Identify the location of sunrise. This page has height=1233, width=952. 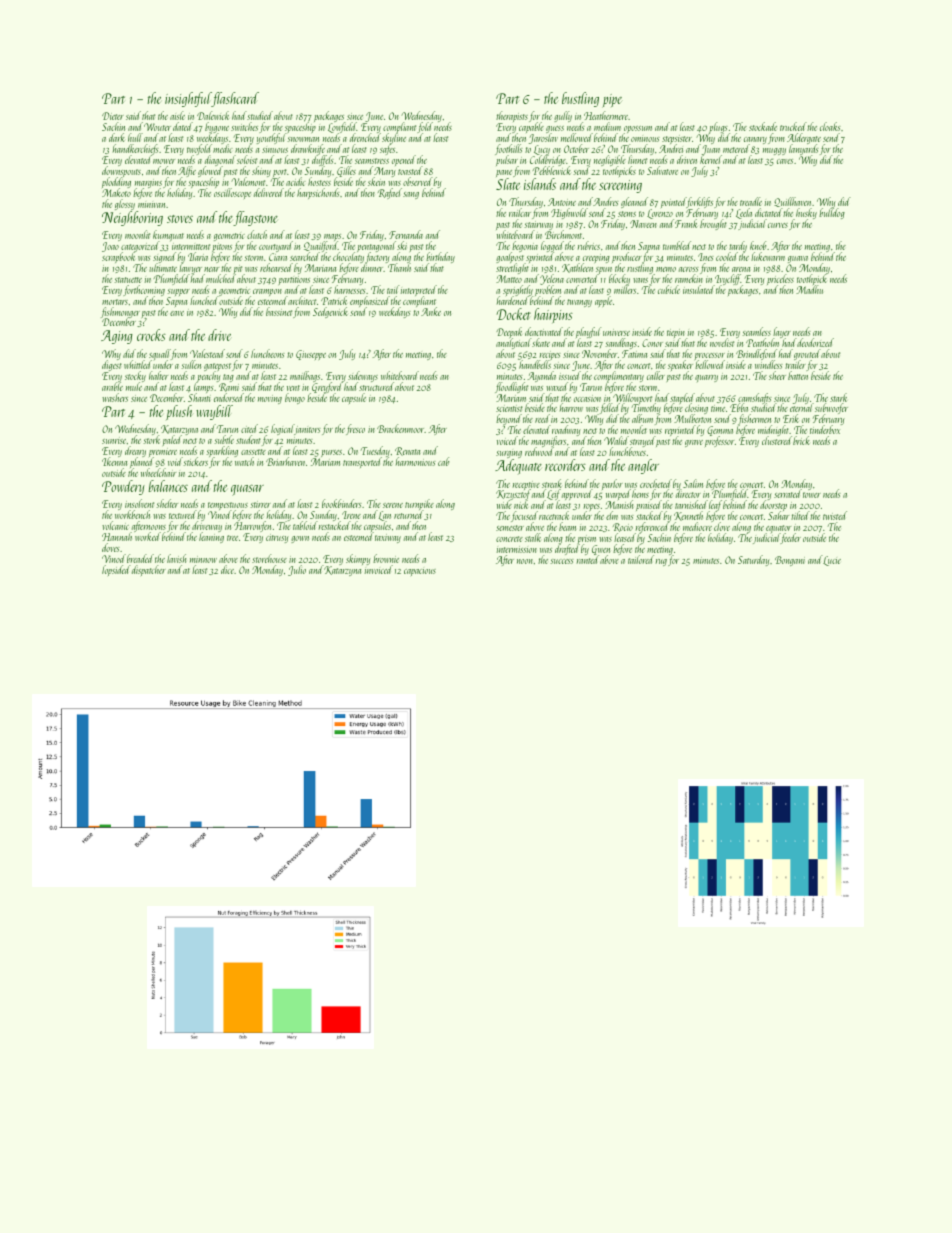
(114, 440).
